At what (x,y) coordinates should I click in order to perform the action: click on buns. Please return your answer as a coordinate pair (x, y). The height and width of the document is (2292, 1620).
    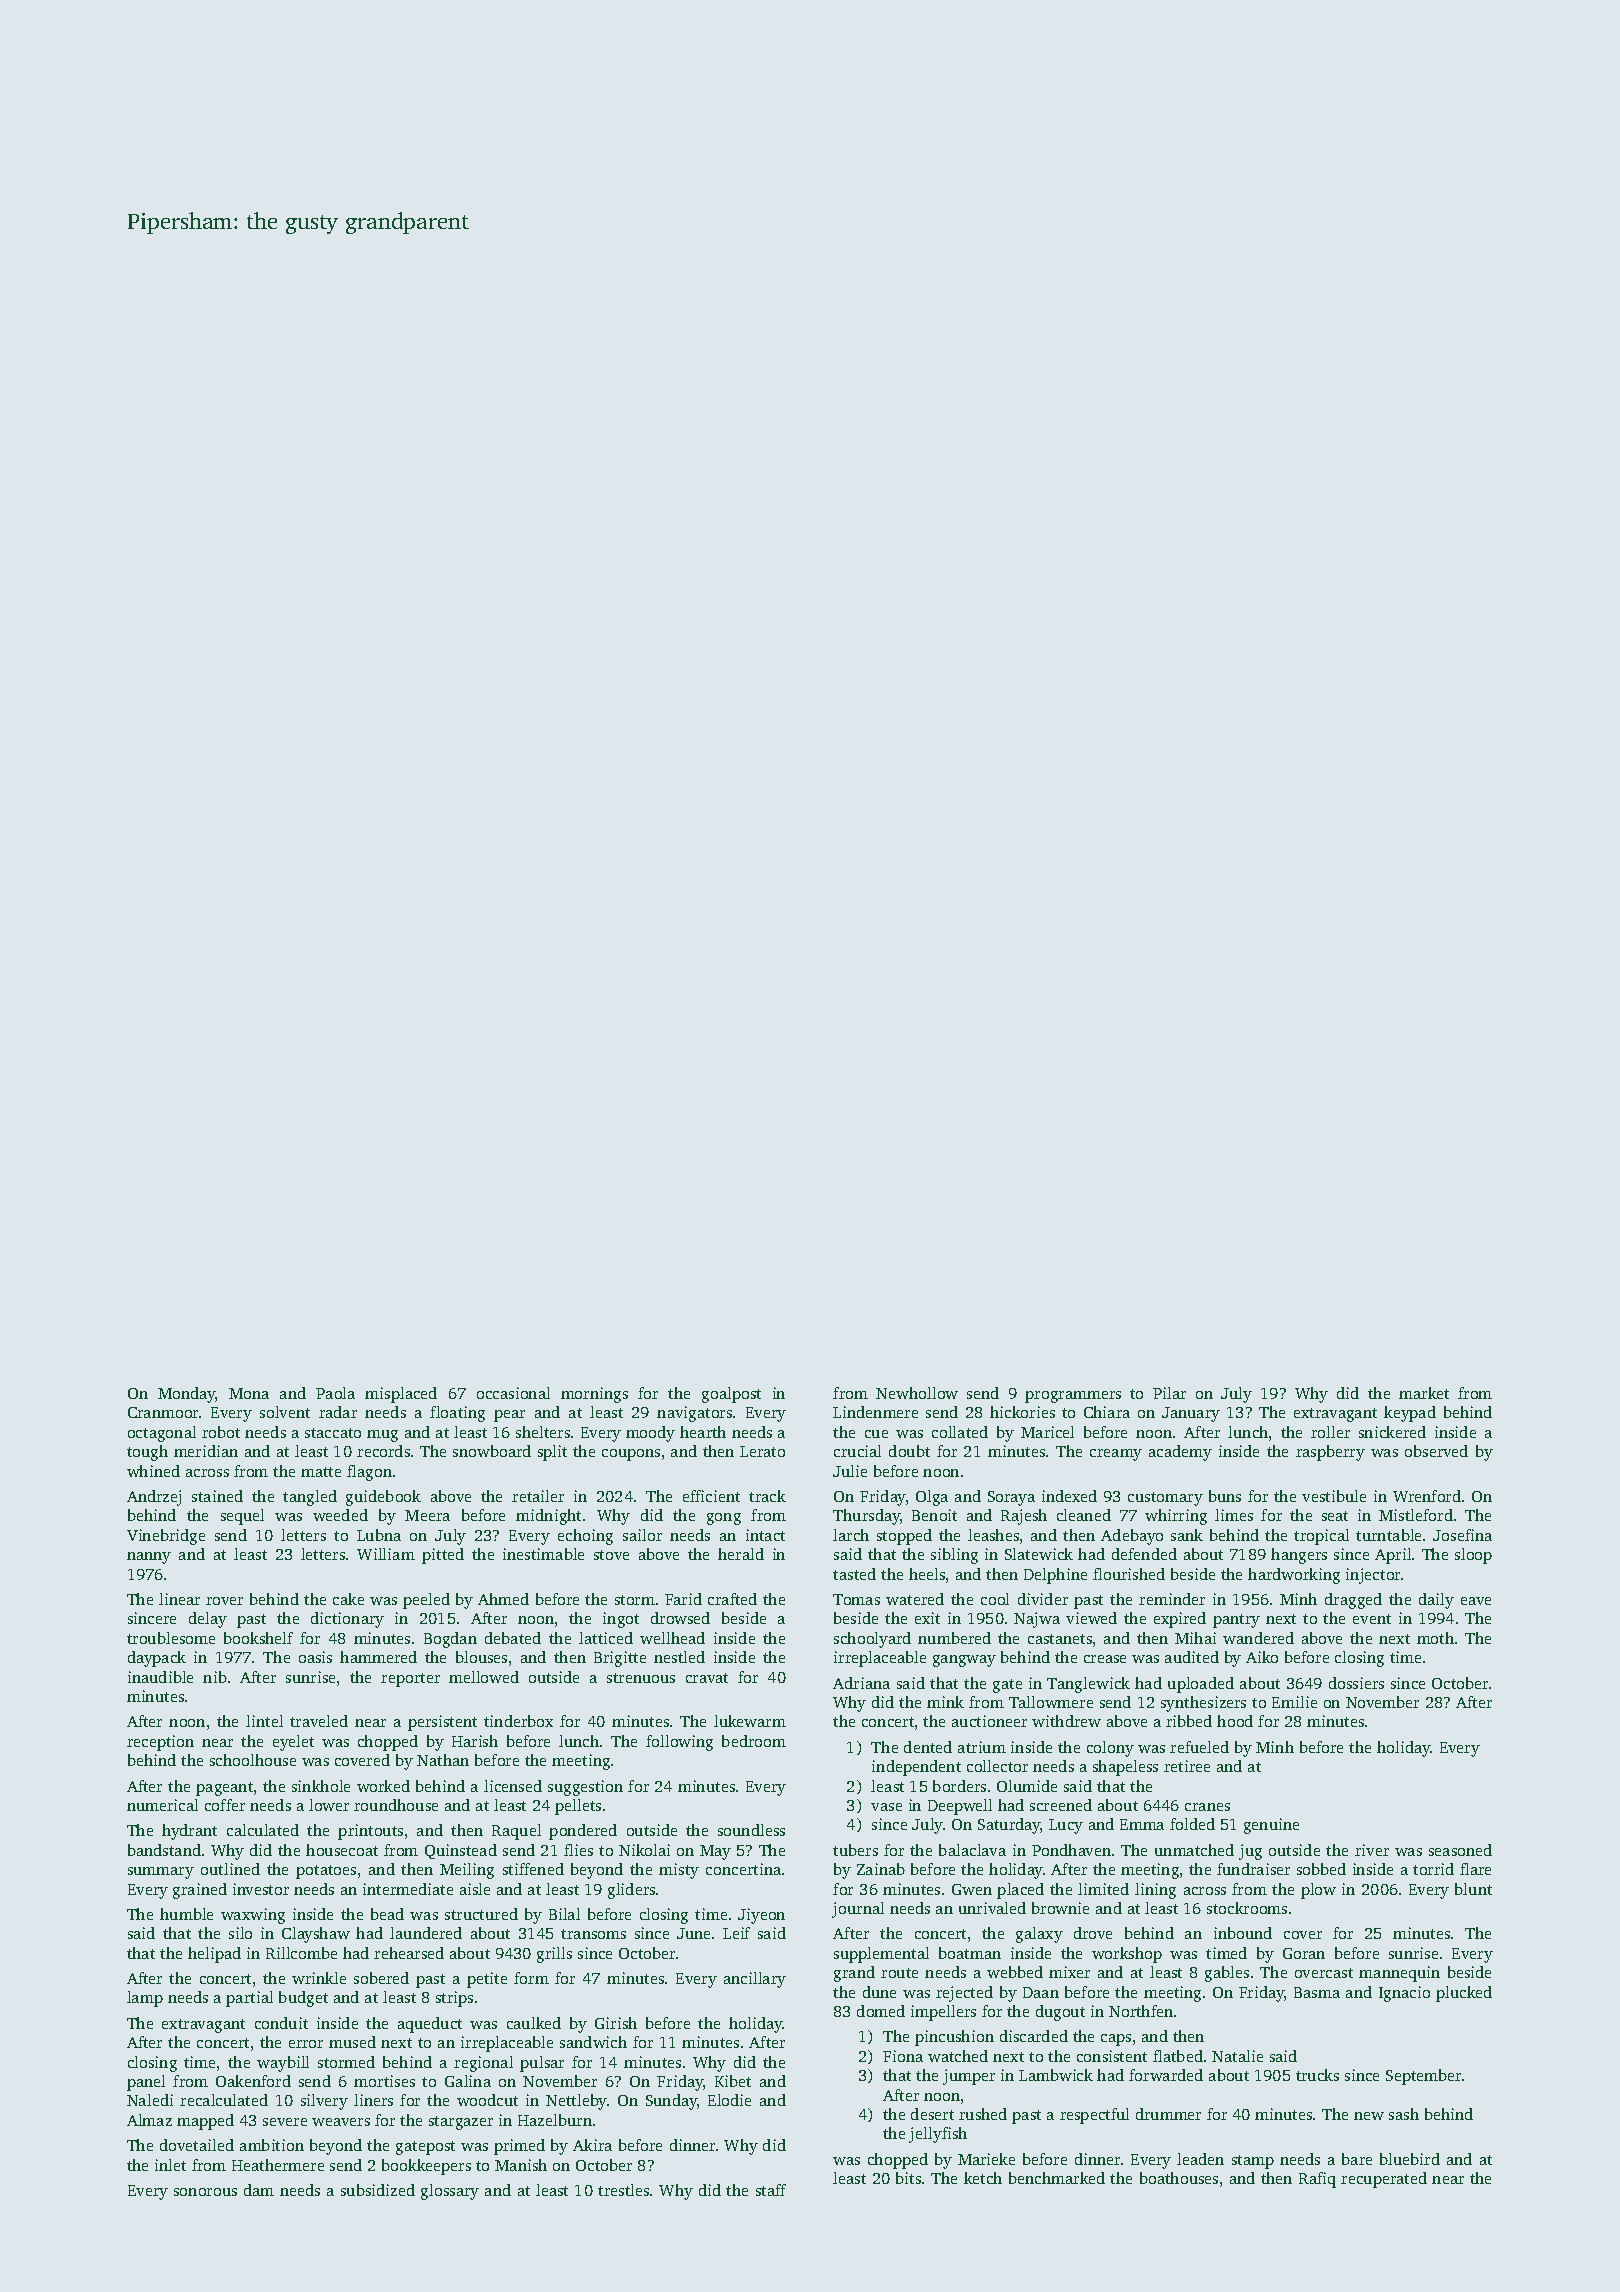
    Looking at the image, I should click on (1225, 1496).
